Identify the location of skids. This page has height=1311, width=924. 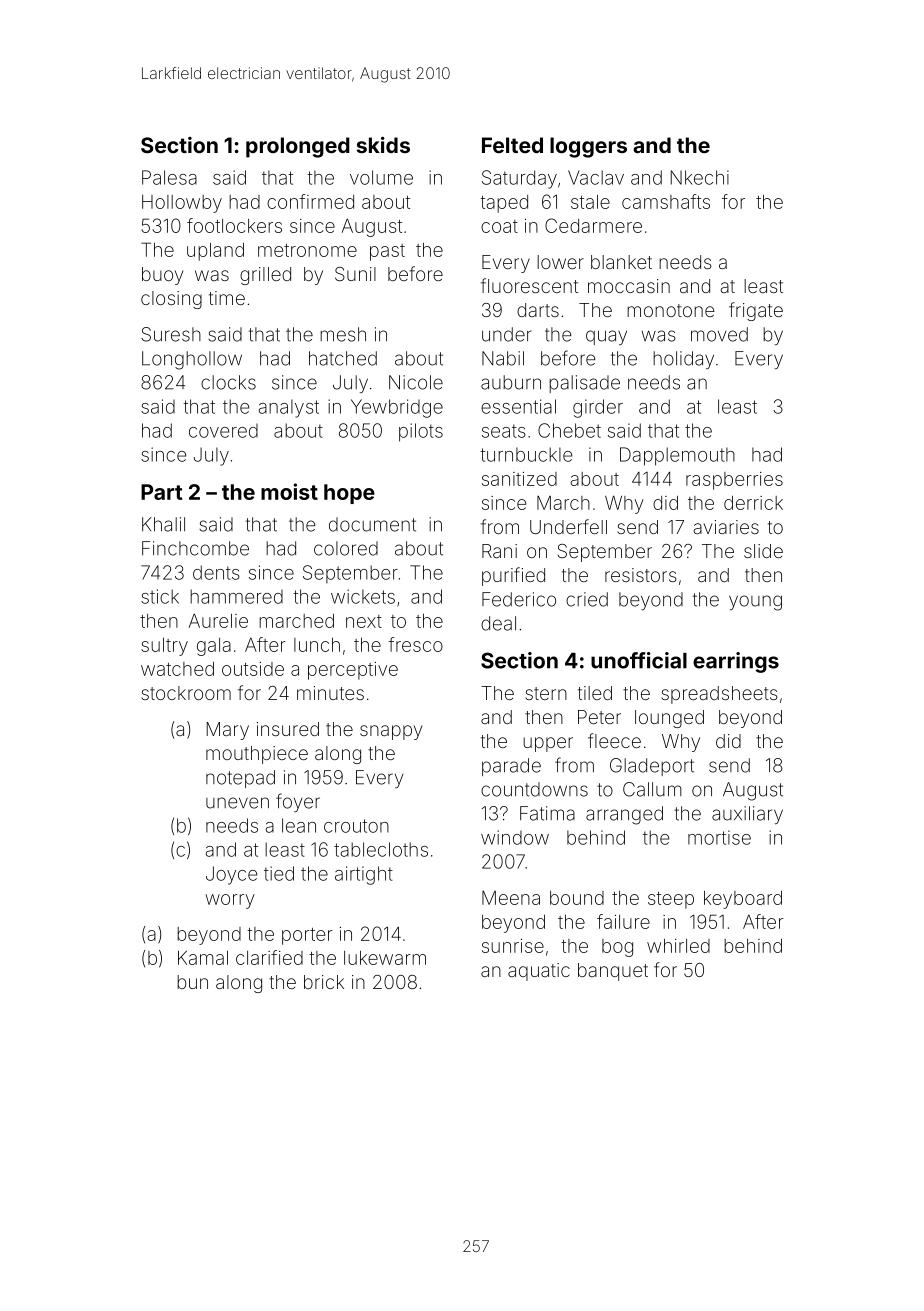
(383, 145).
